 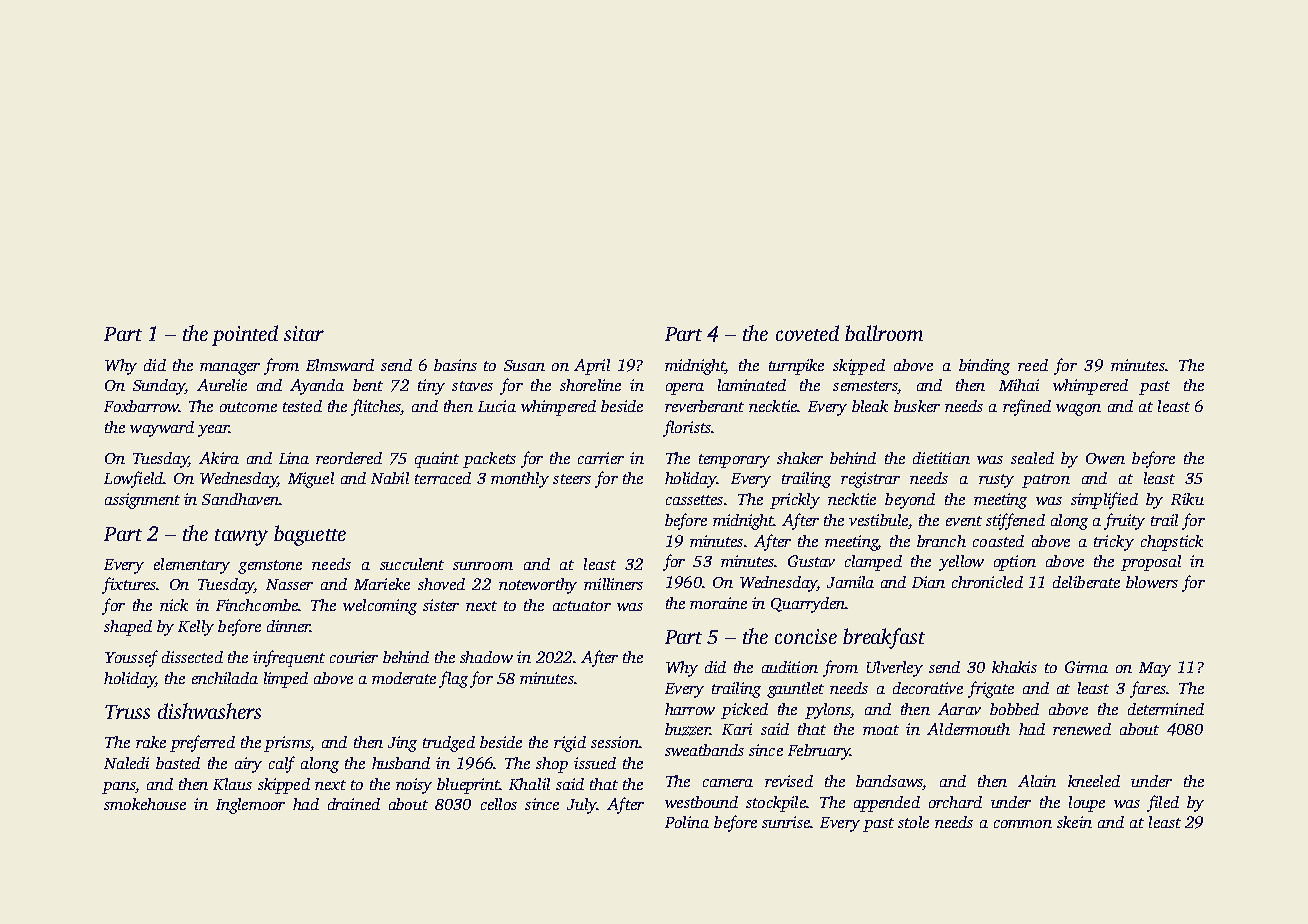 What do you see at coordinates (131, 658) in the page?
I see `Youssef` at bounding box center [131, 658].
